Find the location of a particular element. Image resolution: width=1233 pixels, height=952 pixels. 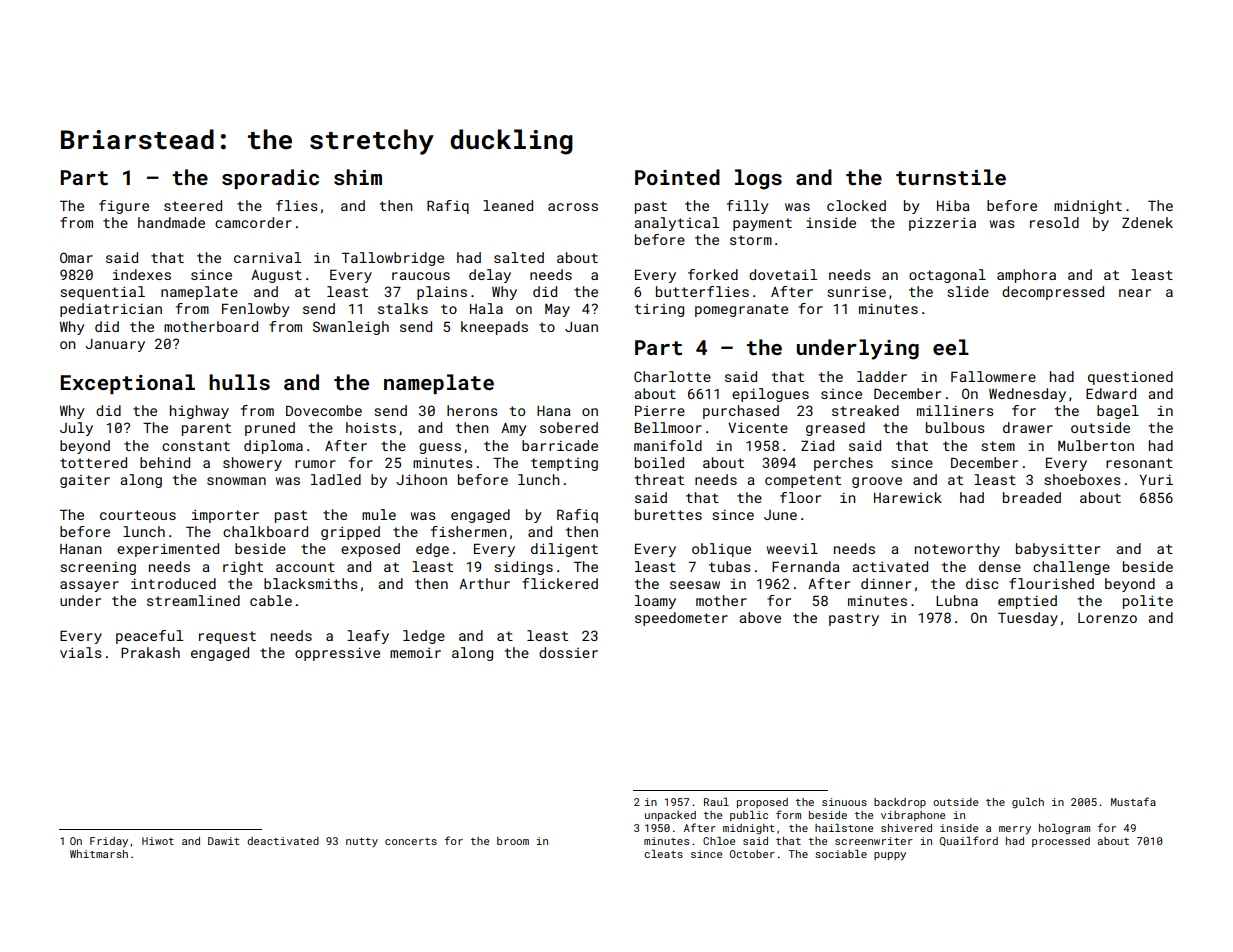

leaned is located at coordinates (508, 205).
